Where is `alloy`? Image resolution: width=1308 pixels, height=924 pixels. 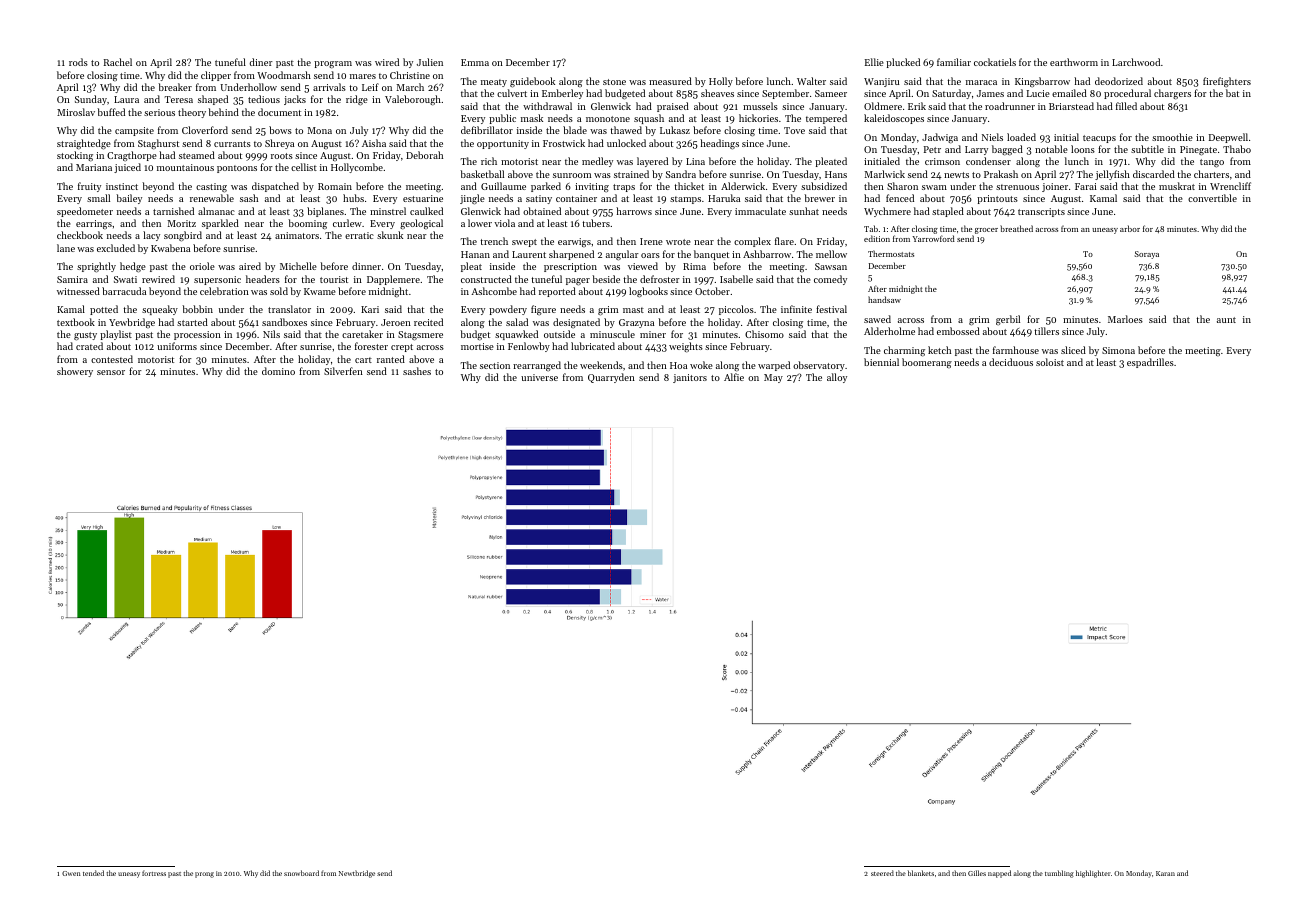 alloy is located at coordinates (837, 378).
